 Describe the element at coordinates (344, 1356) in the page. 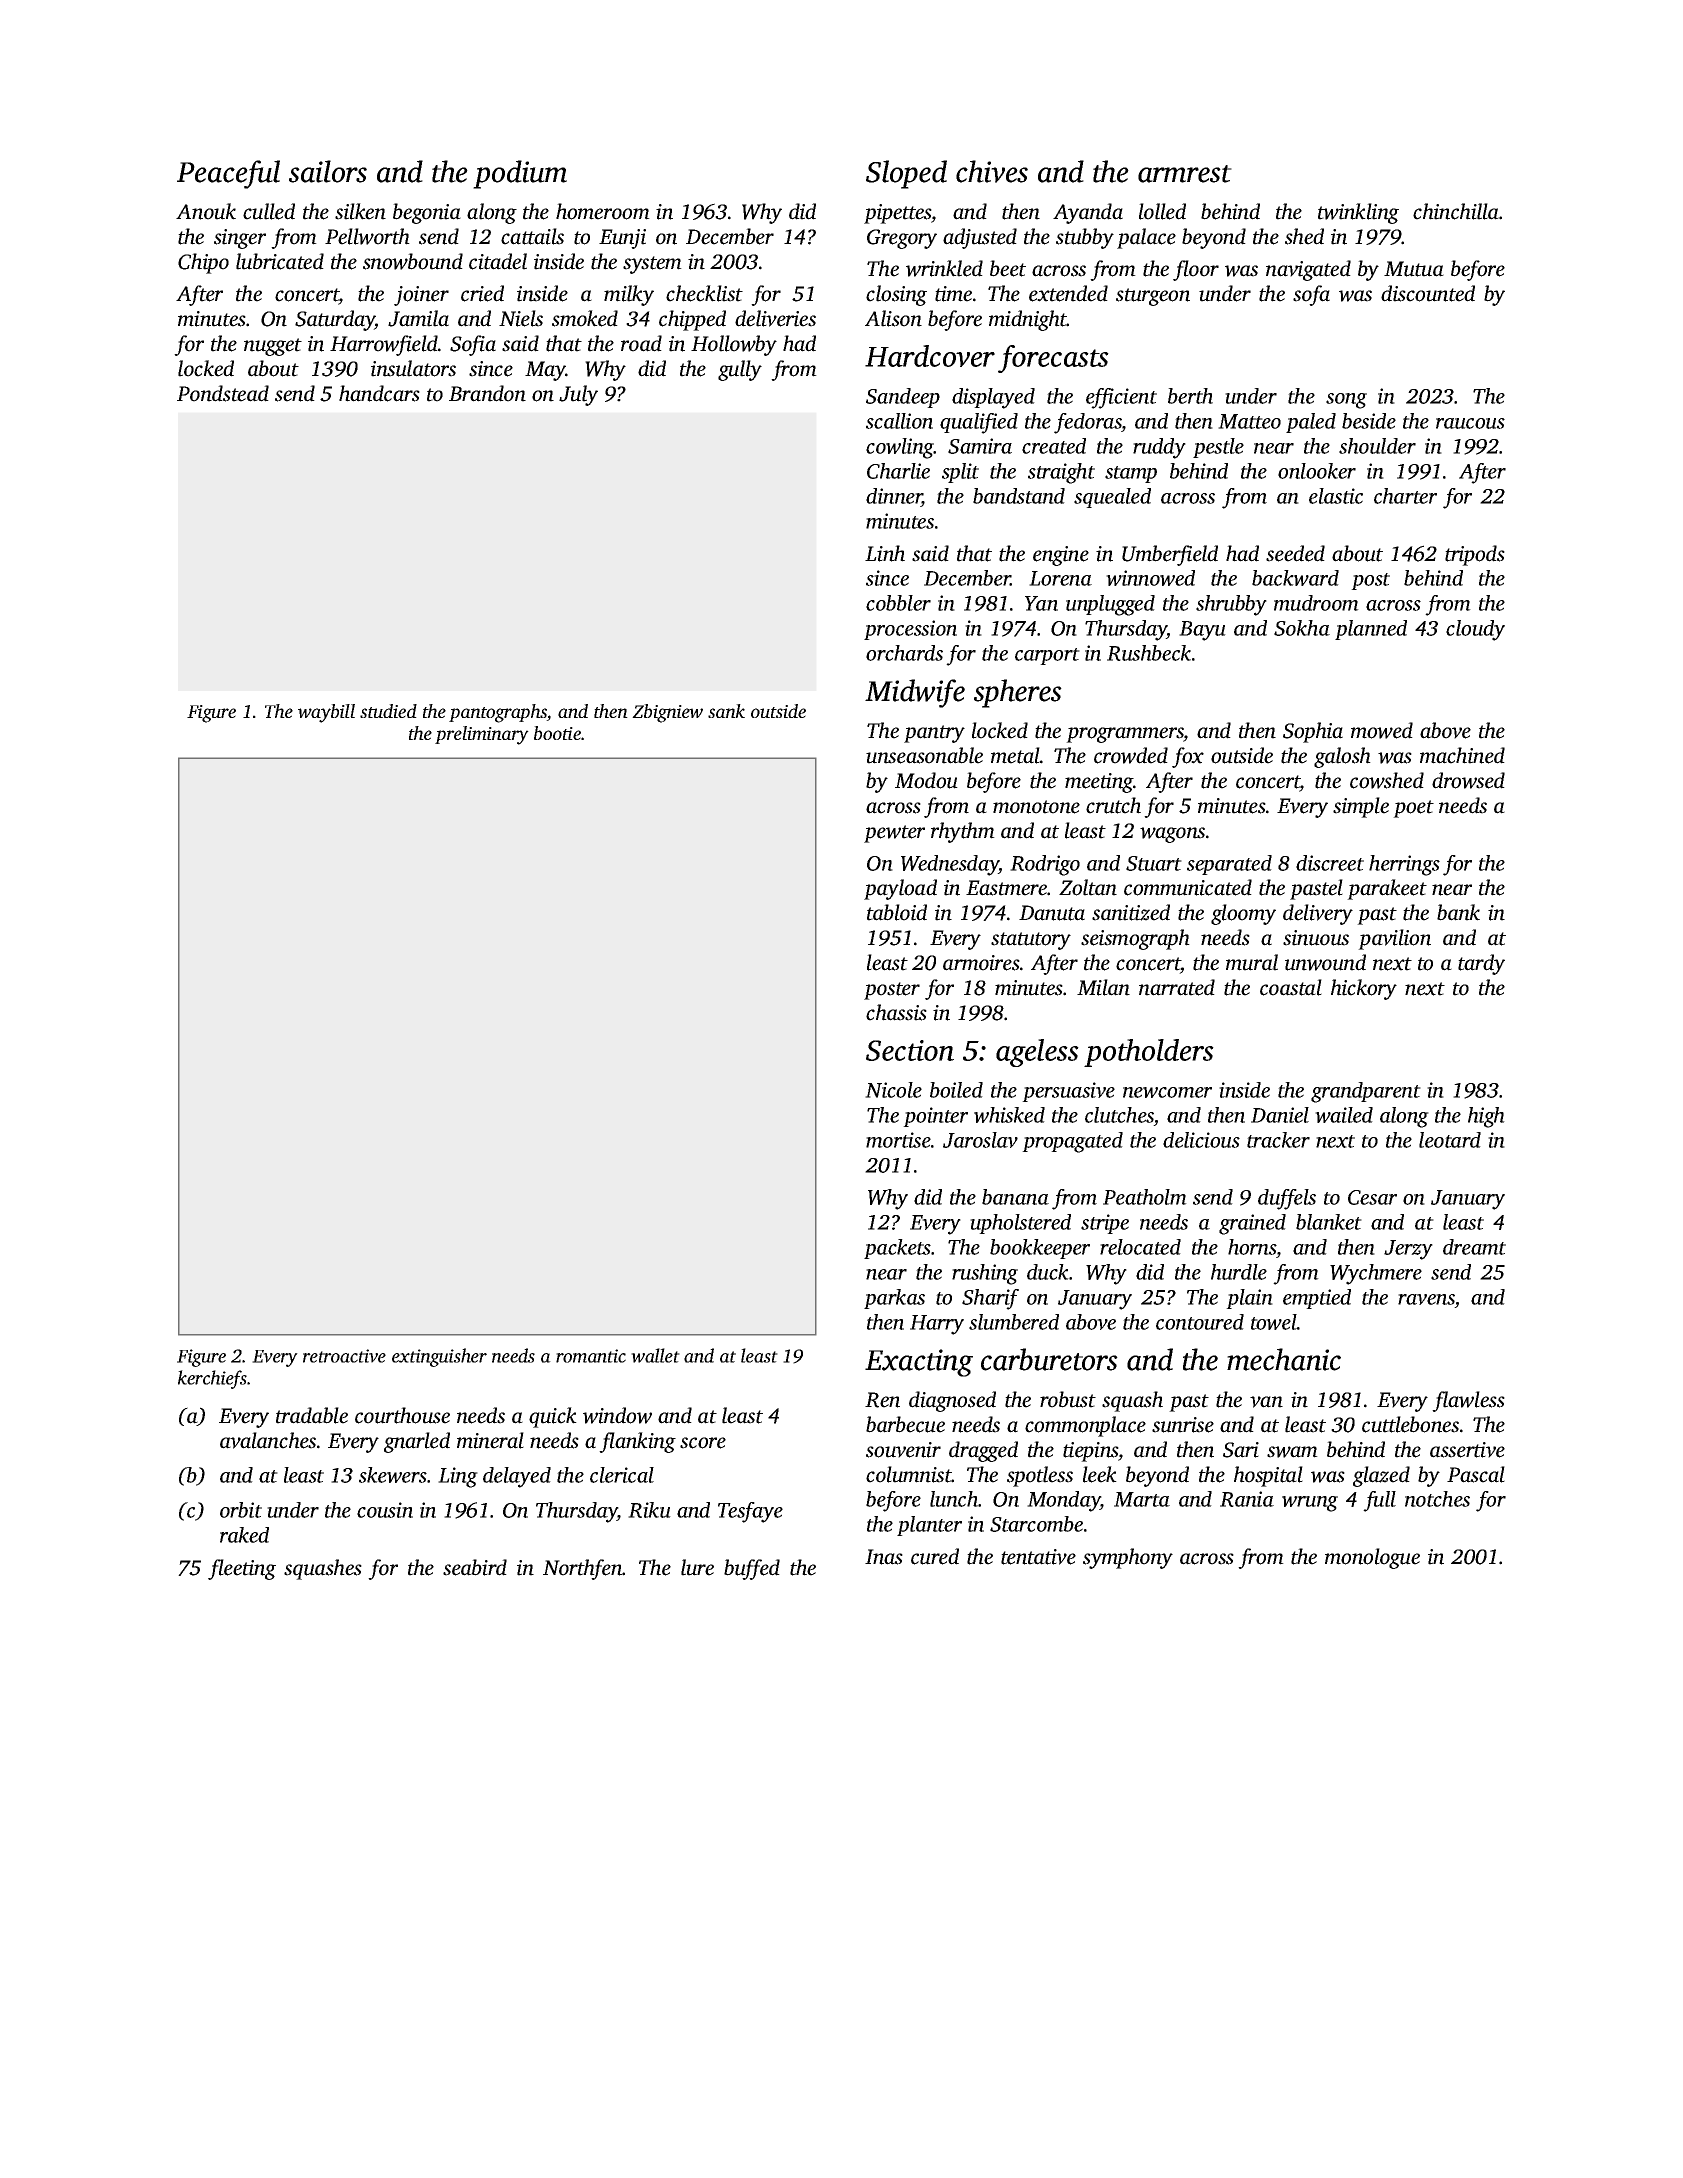

I see `retroactive` at that location.
